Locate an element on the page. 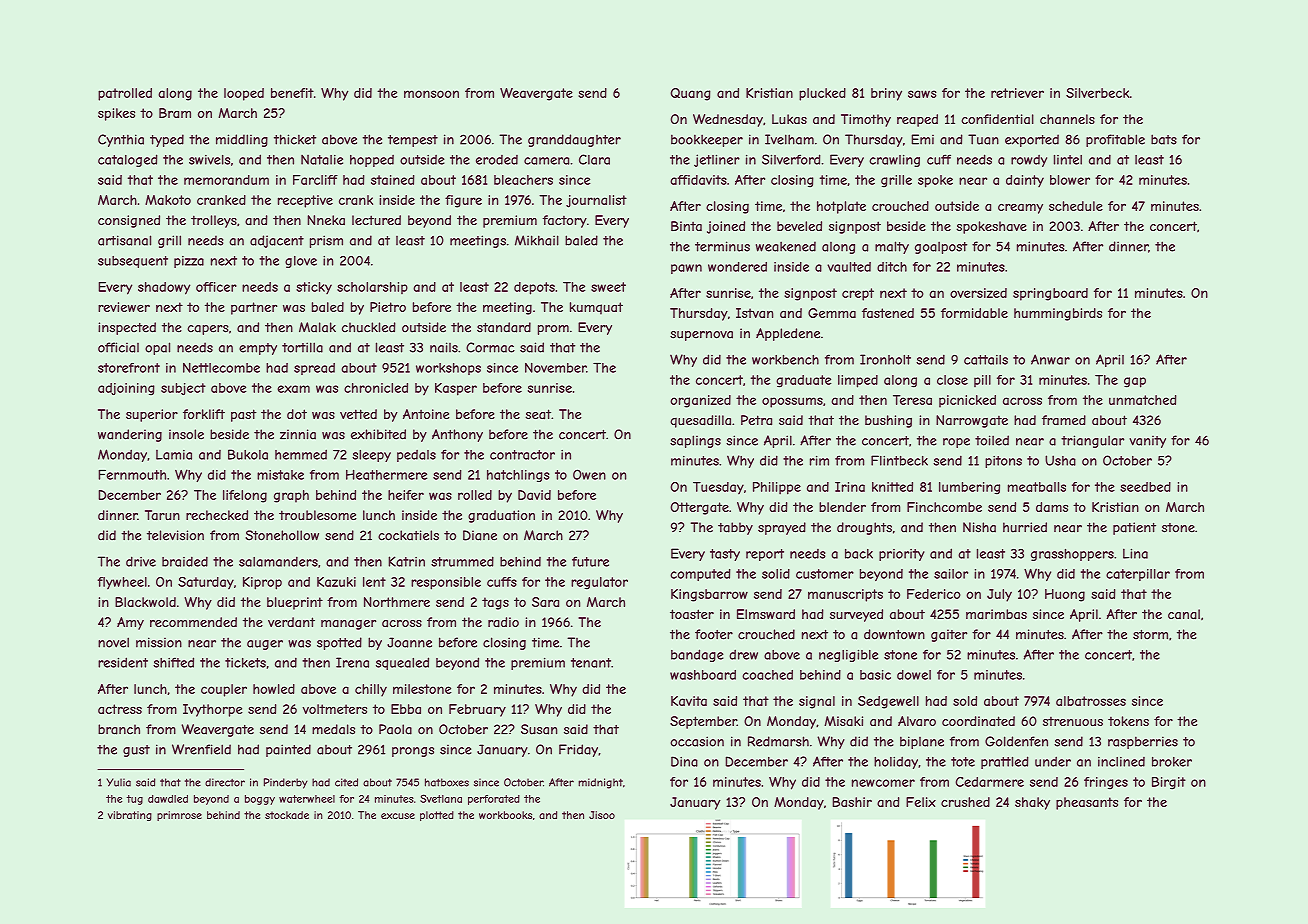 This page has height=924, width=1308. Ivelham is located at coordinates (789, 139).
